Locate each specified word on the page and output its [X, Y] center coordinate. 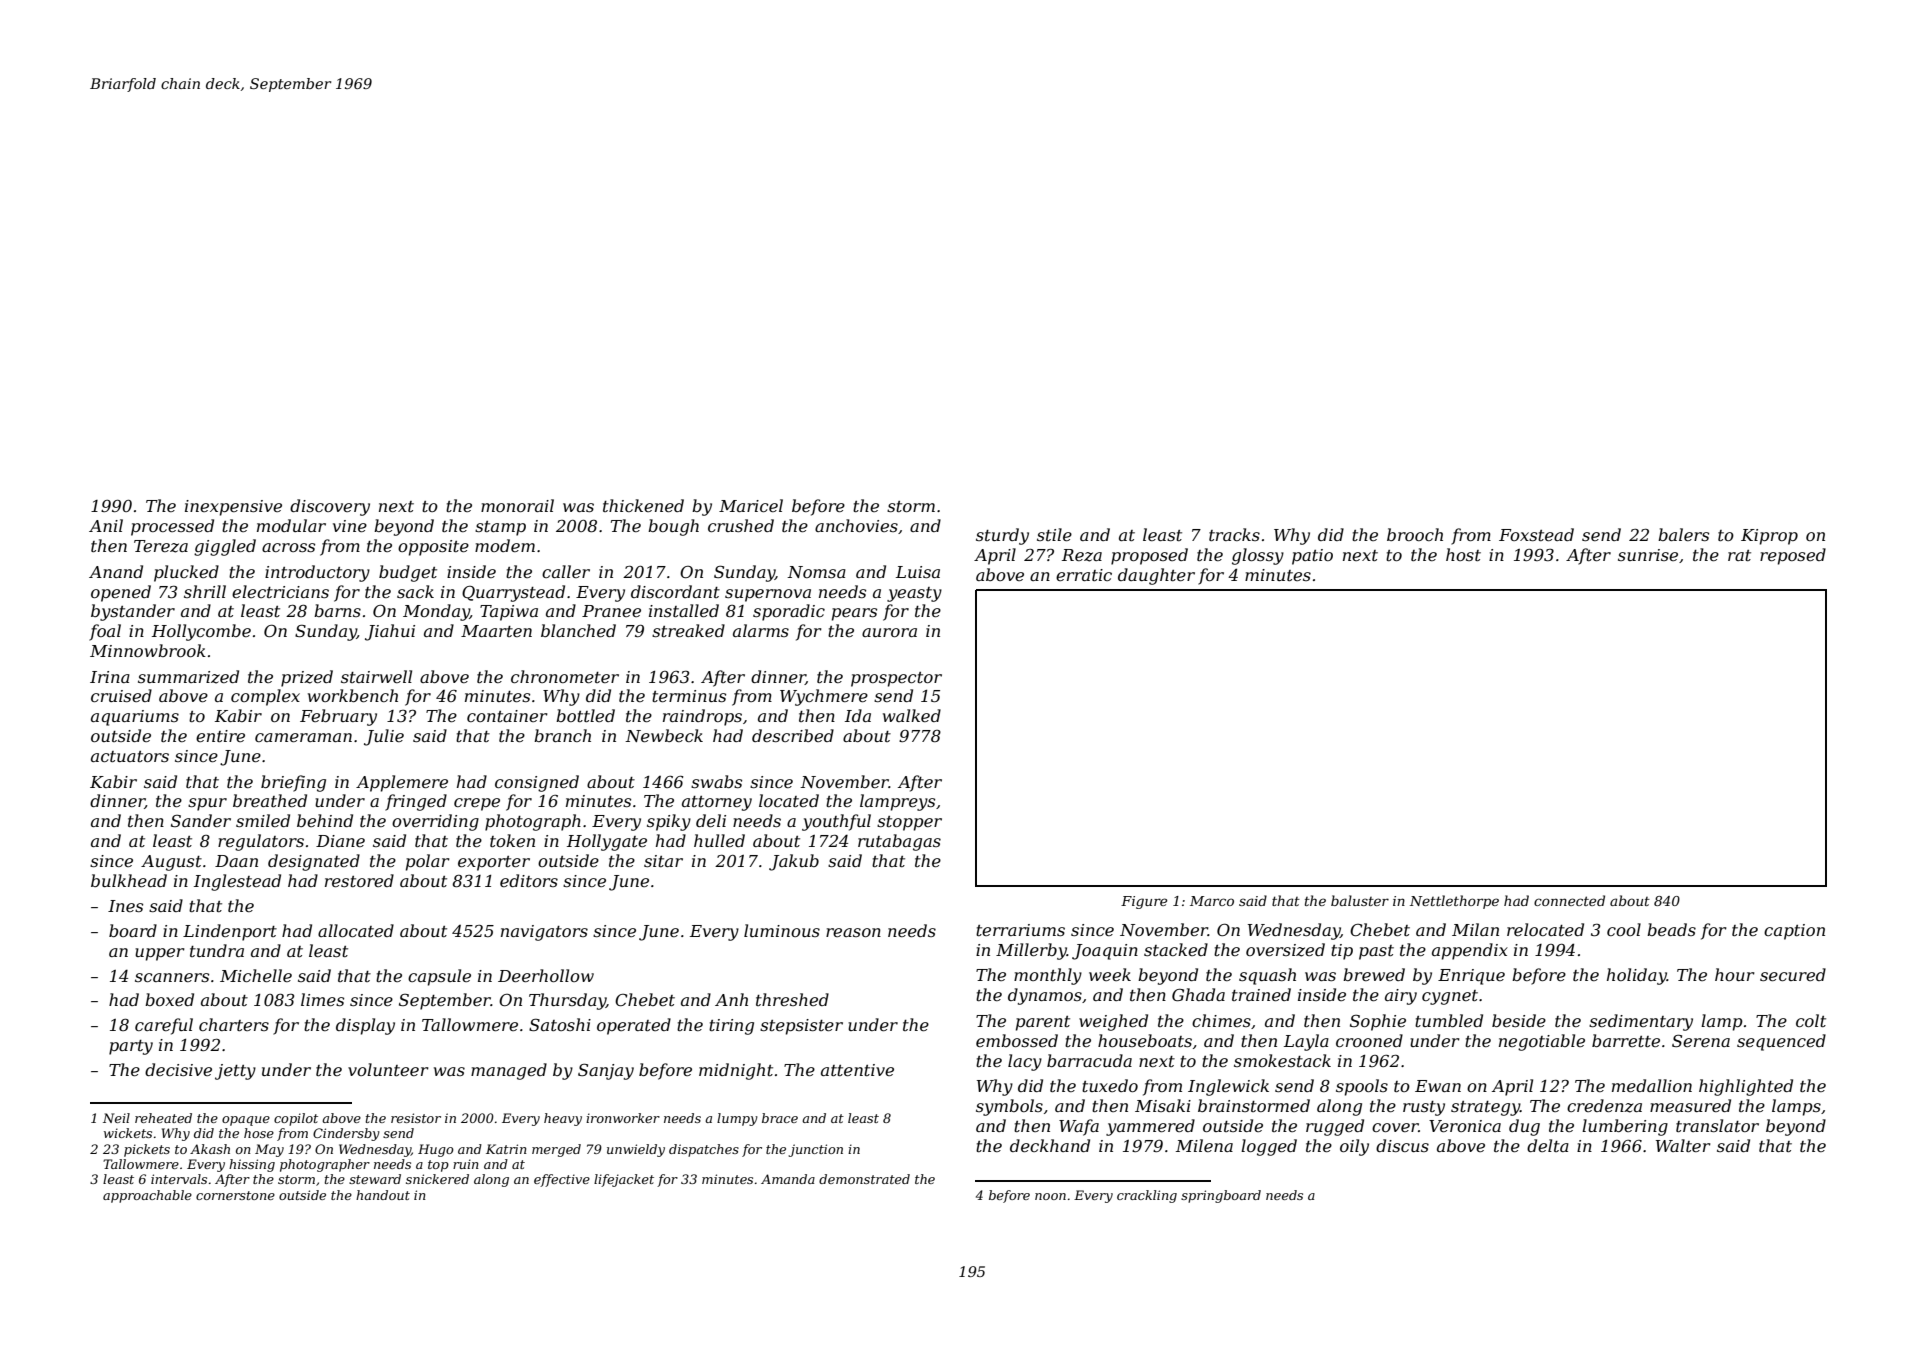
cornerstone [235, 1195]
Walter [1683, 1145]
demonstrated [864, 1179]
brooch [1415, 534]
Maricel [751, 505]
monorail [517, 505]
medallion [1652, 1085]
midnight [736, 1071]
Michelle [256, 975]
